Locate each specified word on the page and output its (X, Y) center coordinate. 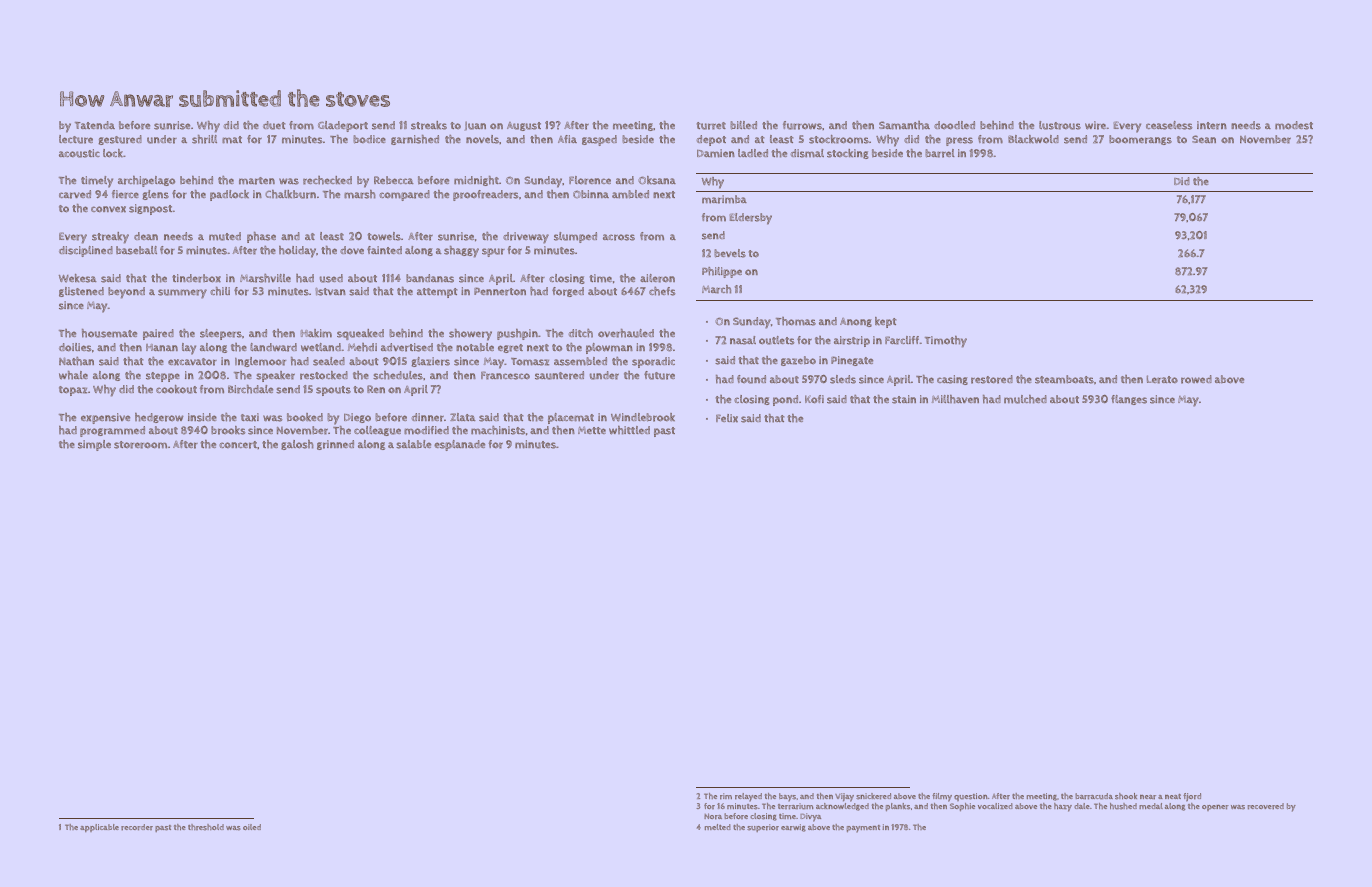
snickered (873, 796)
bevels (730, 253)
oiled (252, 827)
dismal (807, 153)
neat (1173, 796)
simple (94, 445)
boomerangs (1140, 140)
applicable (99, 828)
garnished (415, 140)
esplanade (459, 445)
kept (886, 322)
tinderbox (196, 278)
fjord (1192, 797)
